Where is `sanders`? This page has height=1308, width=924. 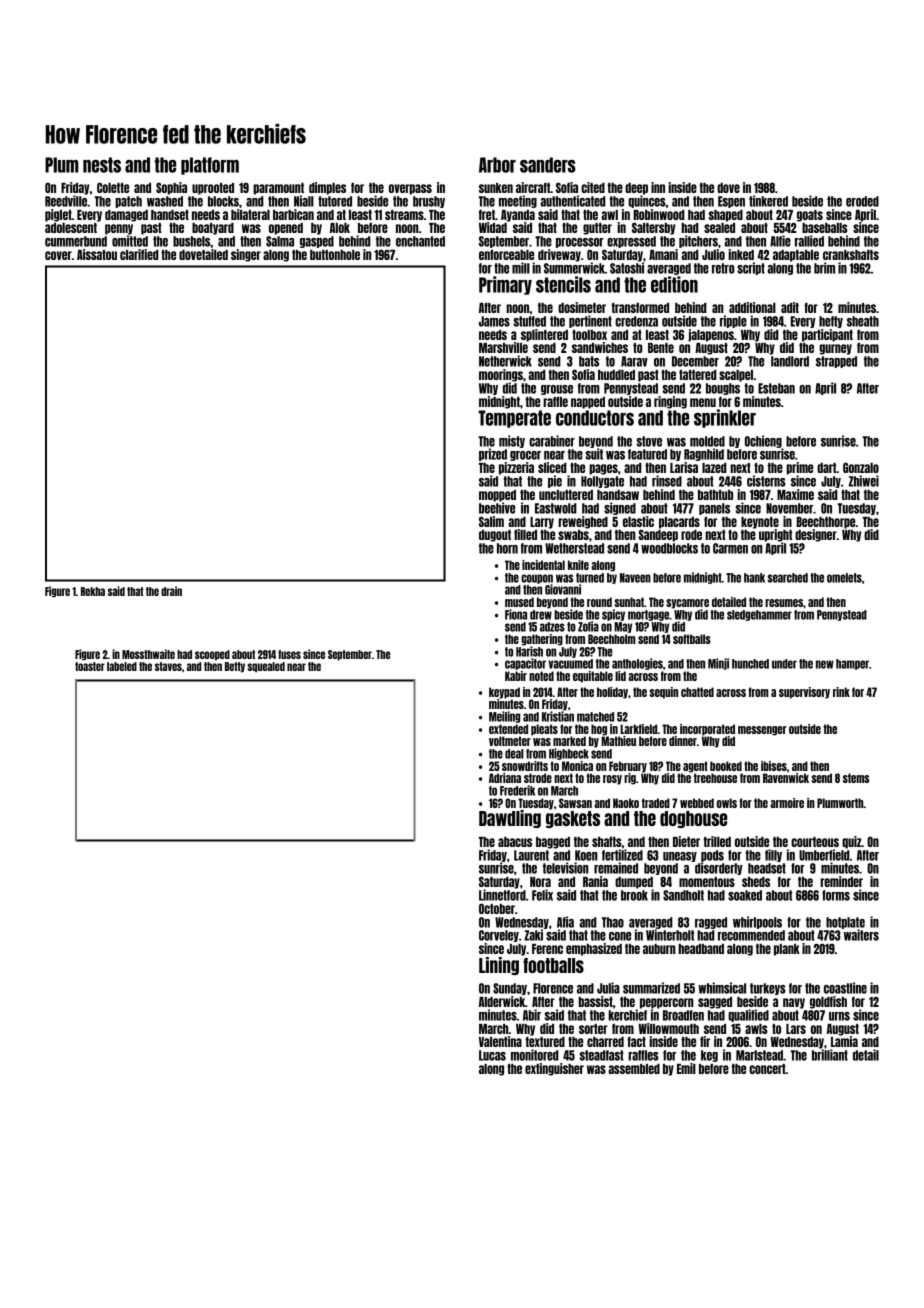 sanders is located at coordinates (548, 165).
